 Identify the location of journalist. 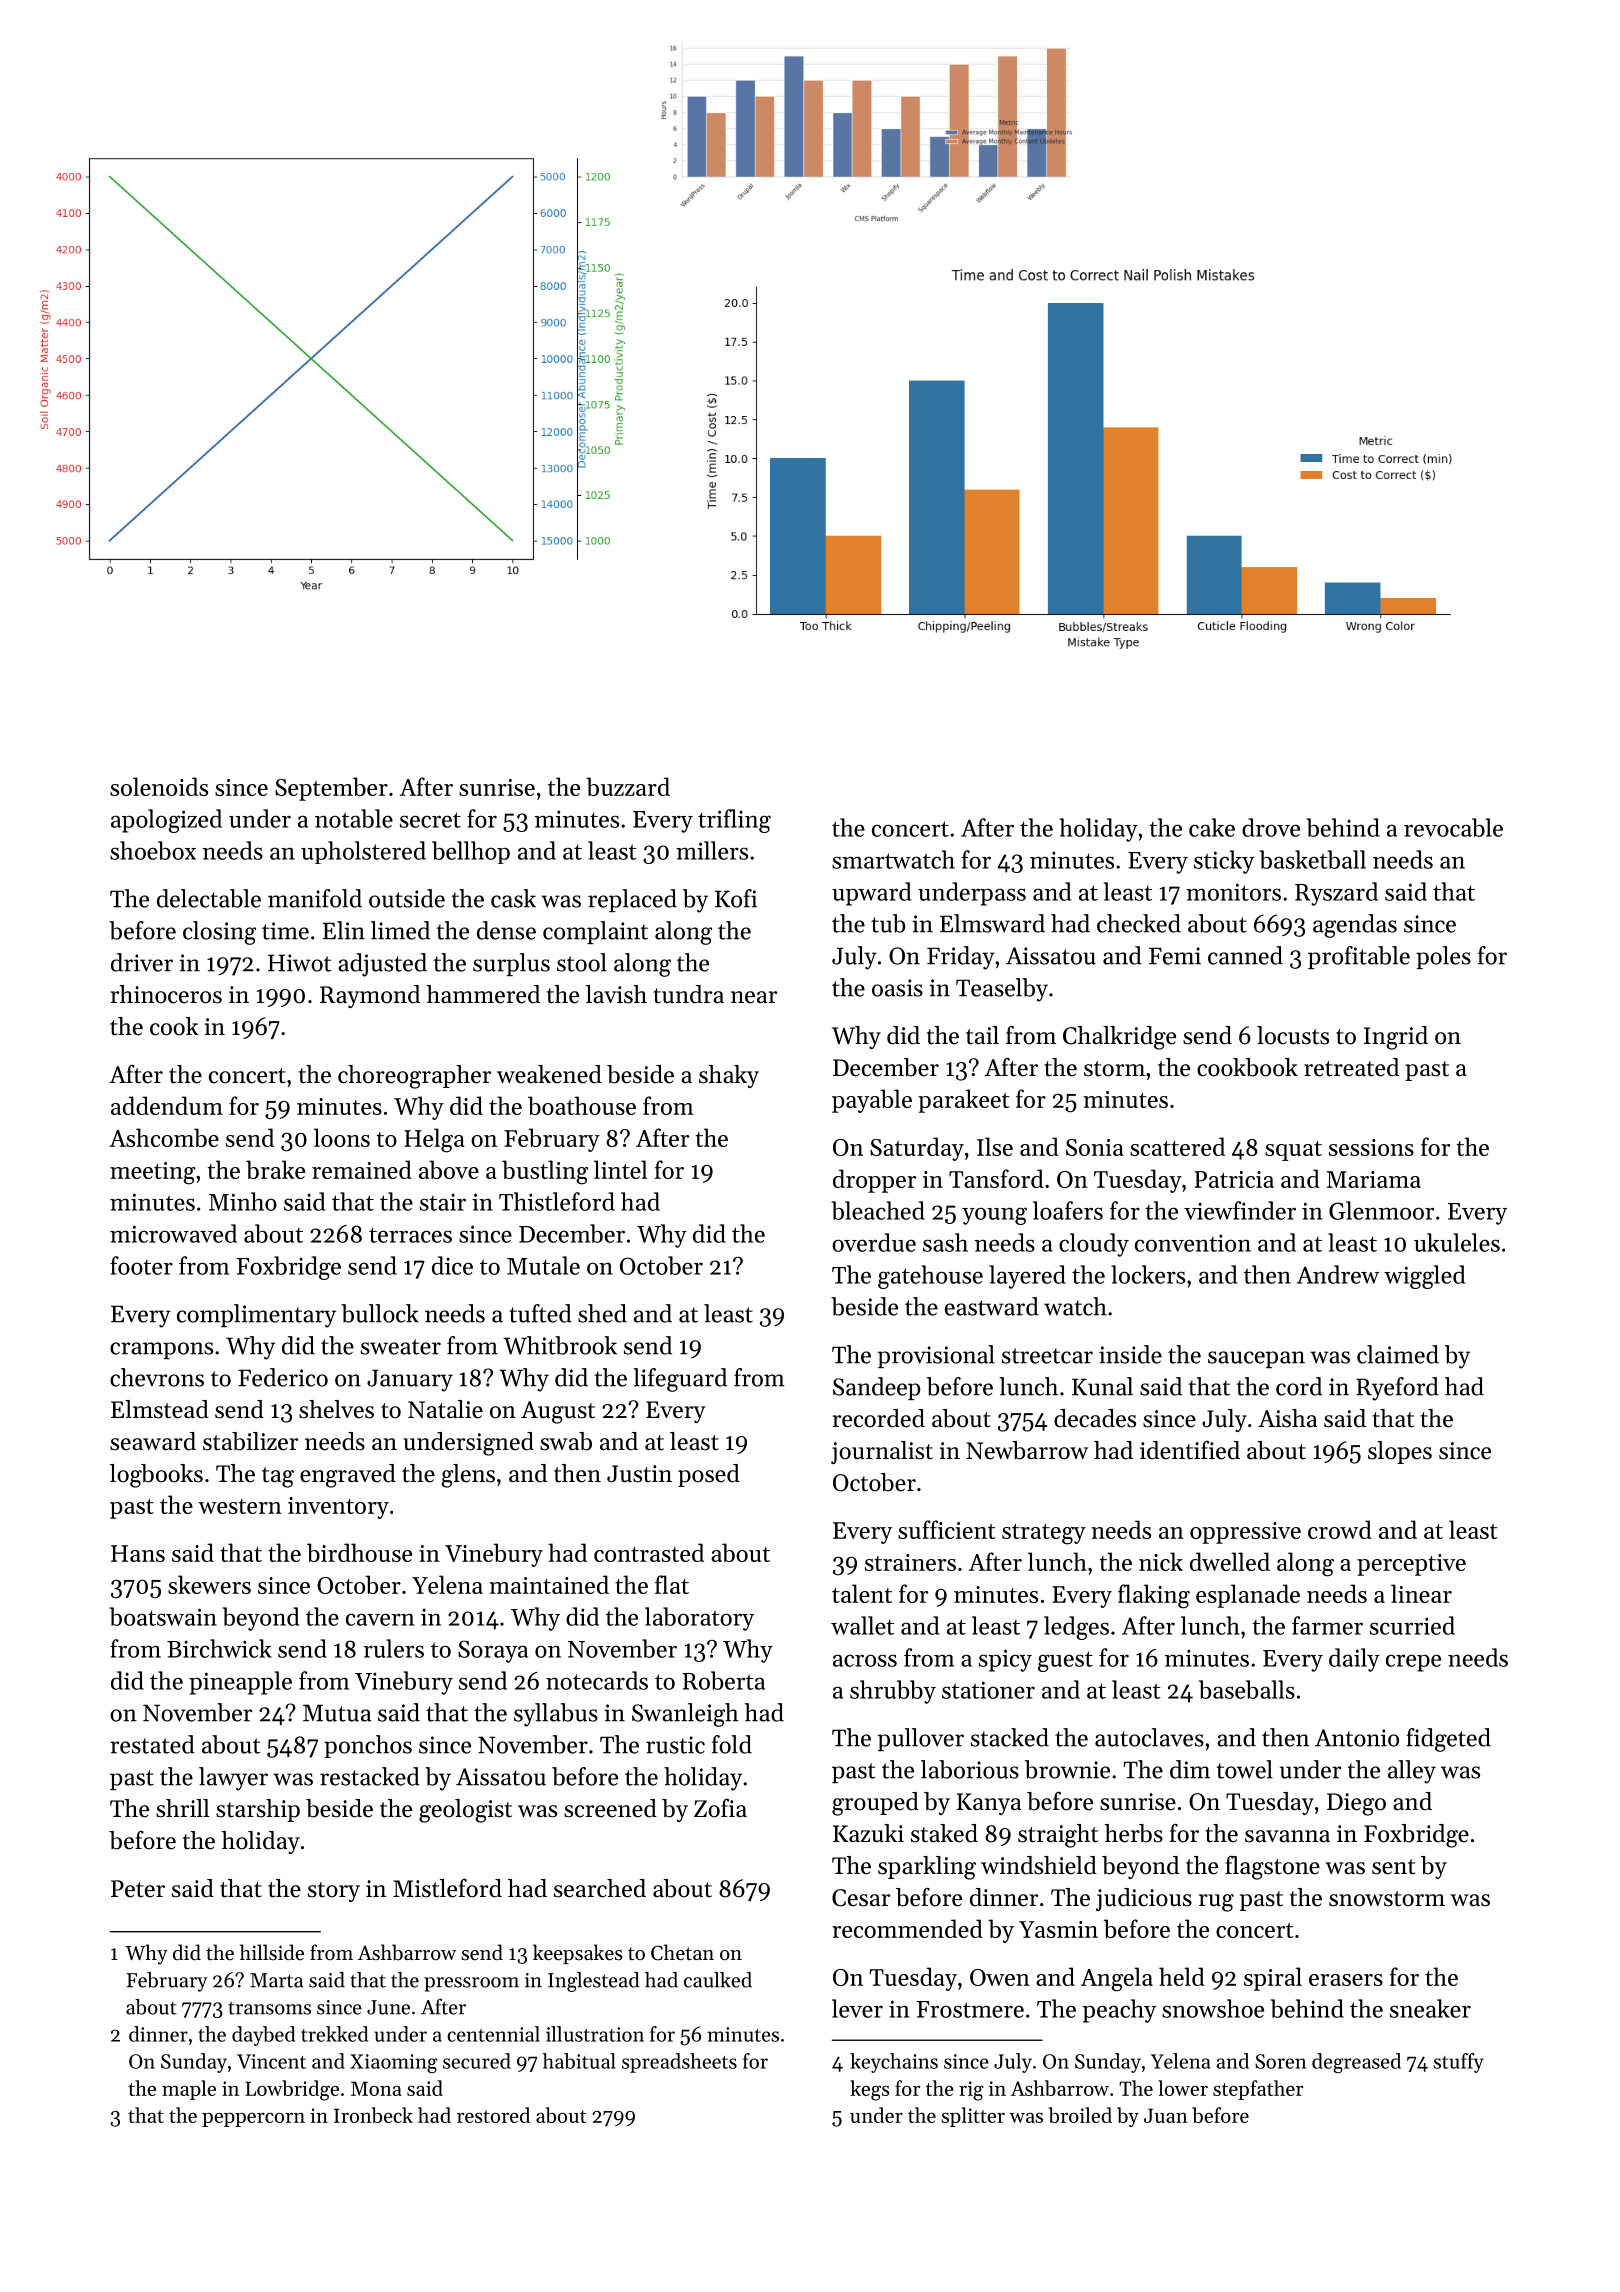
(882, 1452).
